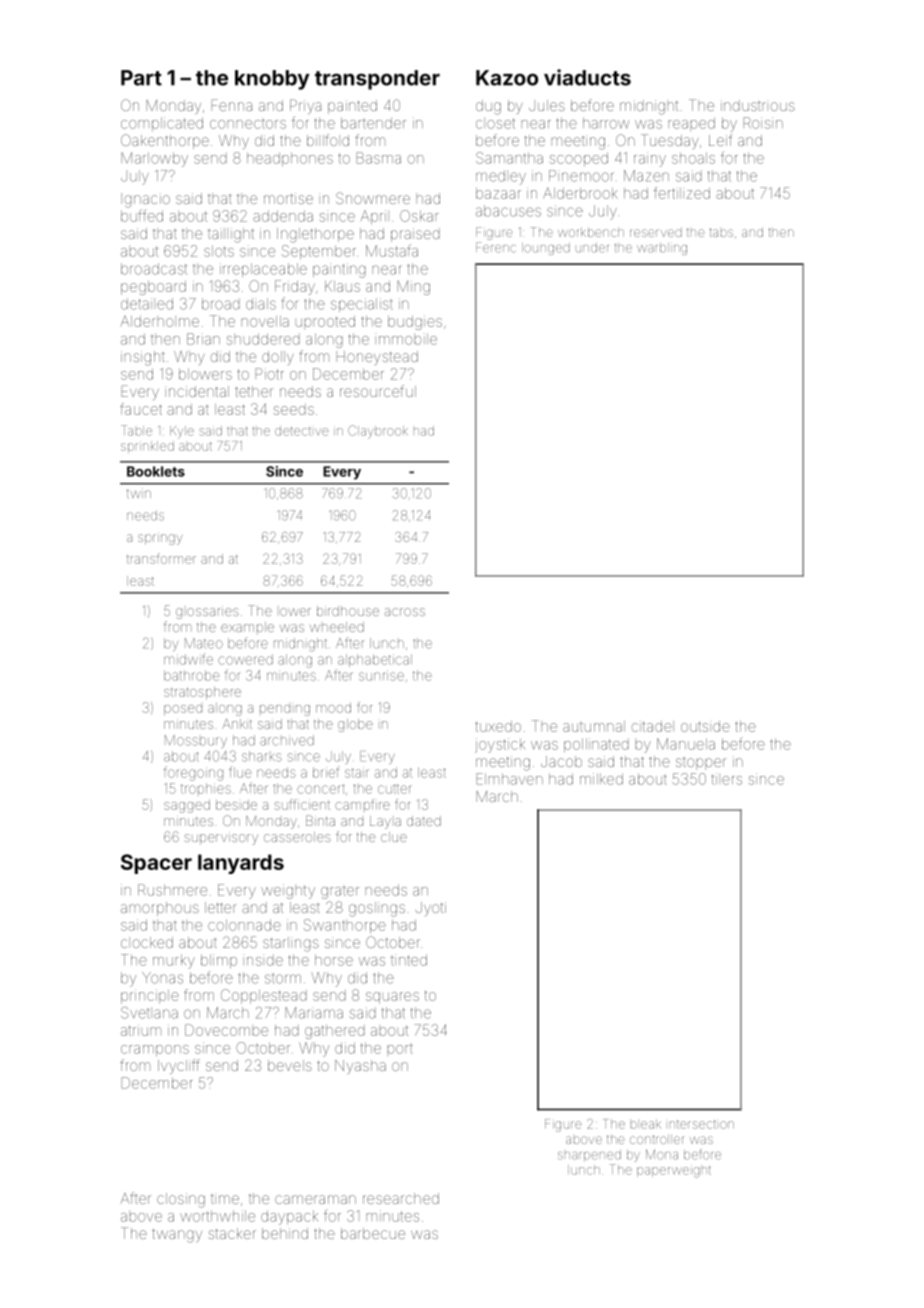  Describe the element at coordinates (154, 159) in the screenshot. I see `Marlowby` at that location.
